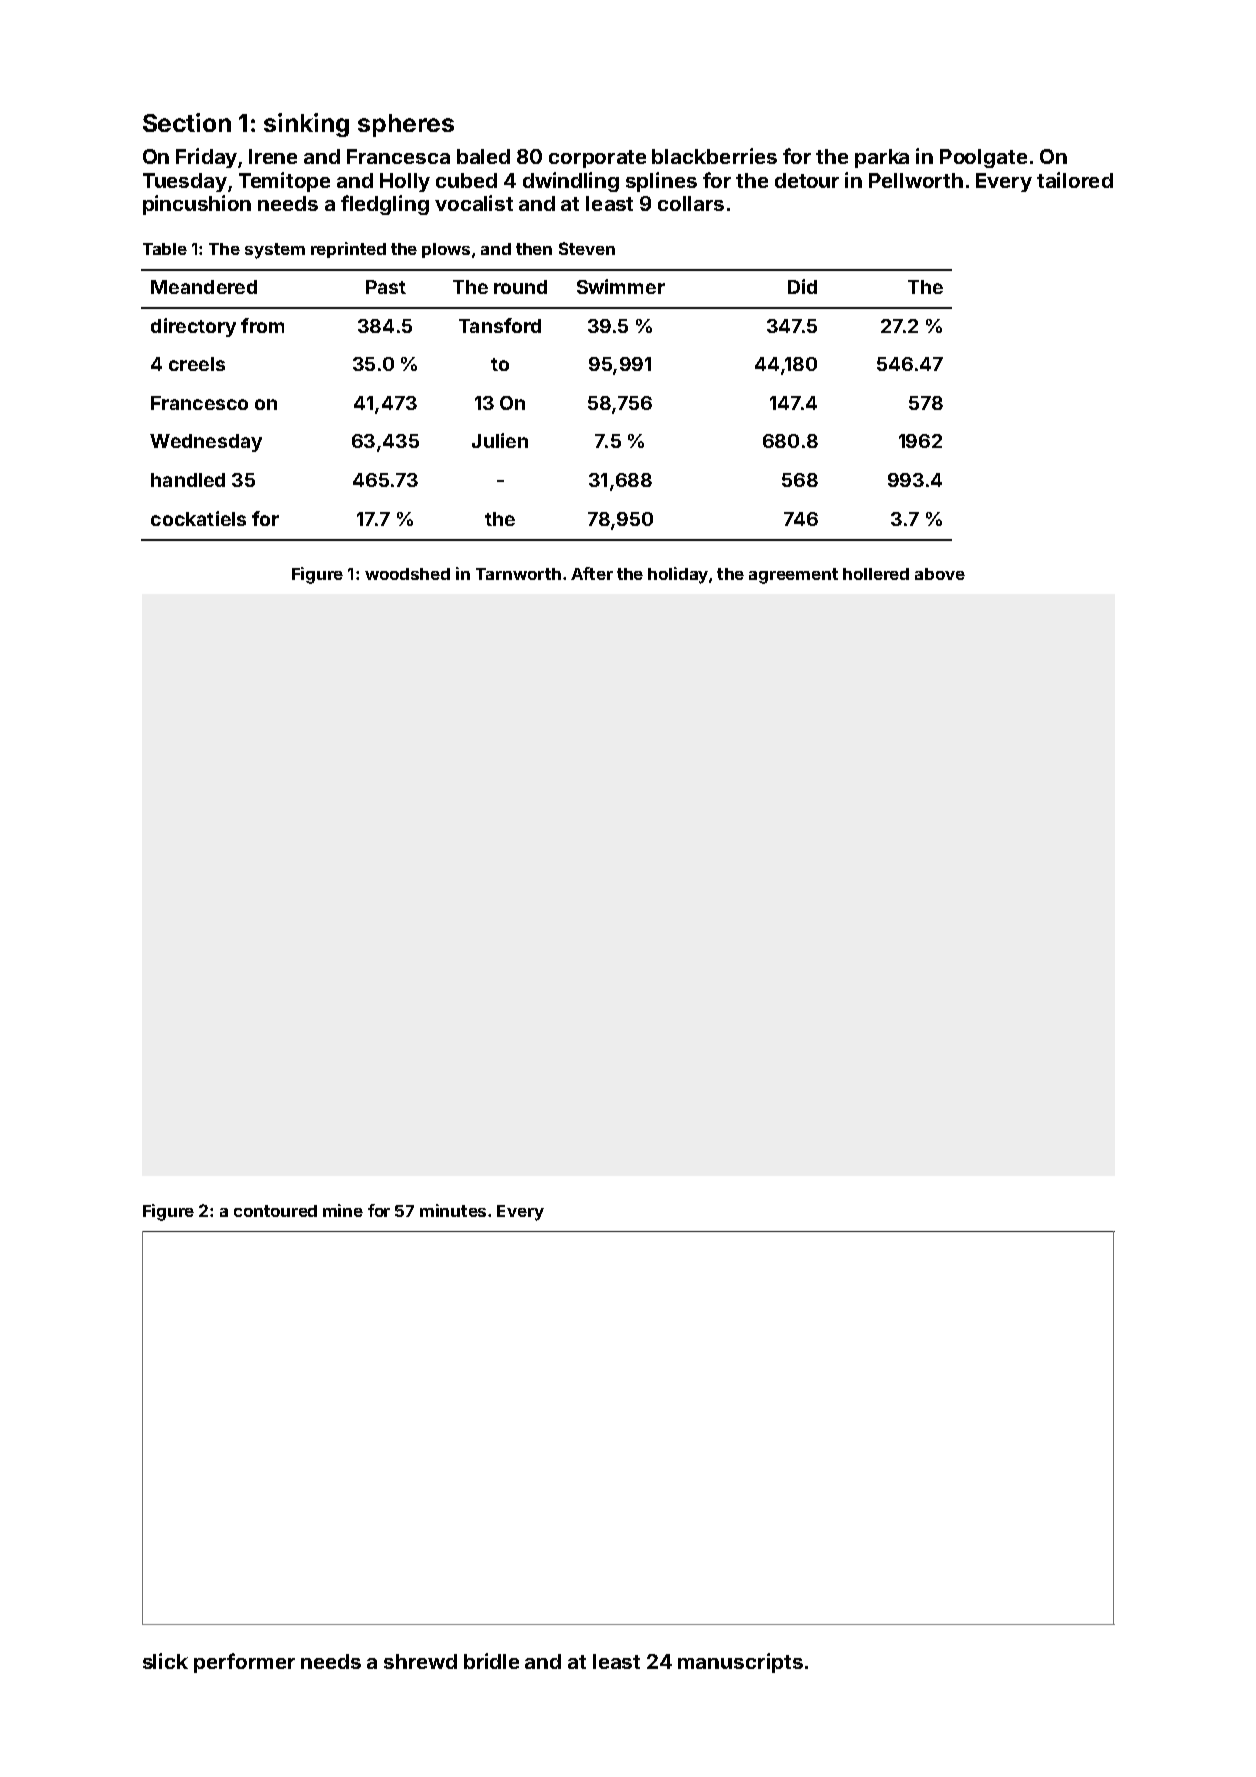 The image size is (1256, 1777). Describe the element at coordinates (343, 1210) in the image. I see `mine` at that location.
